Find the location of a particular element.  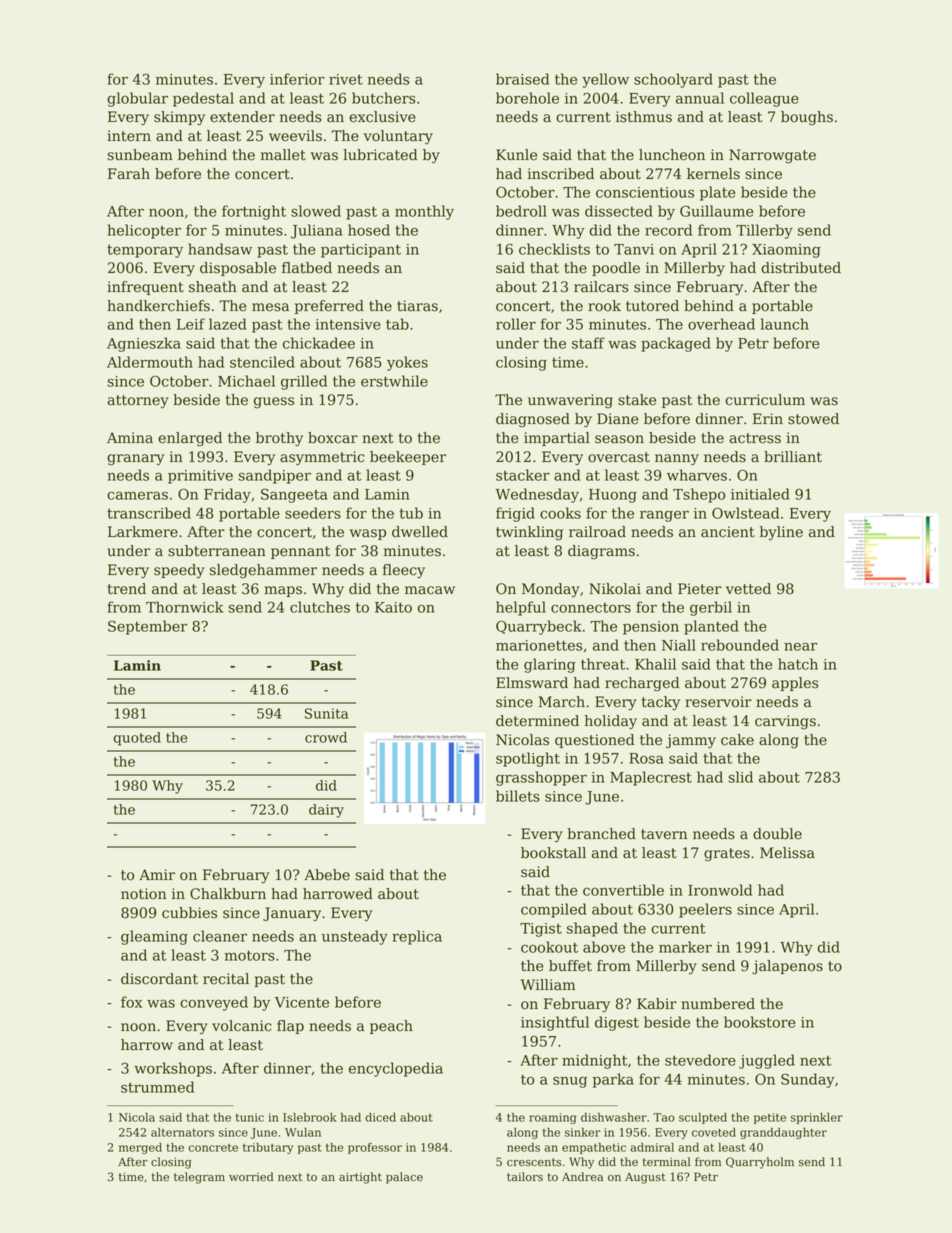

wharves is located at coordinates (697, 475).
